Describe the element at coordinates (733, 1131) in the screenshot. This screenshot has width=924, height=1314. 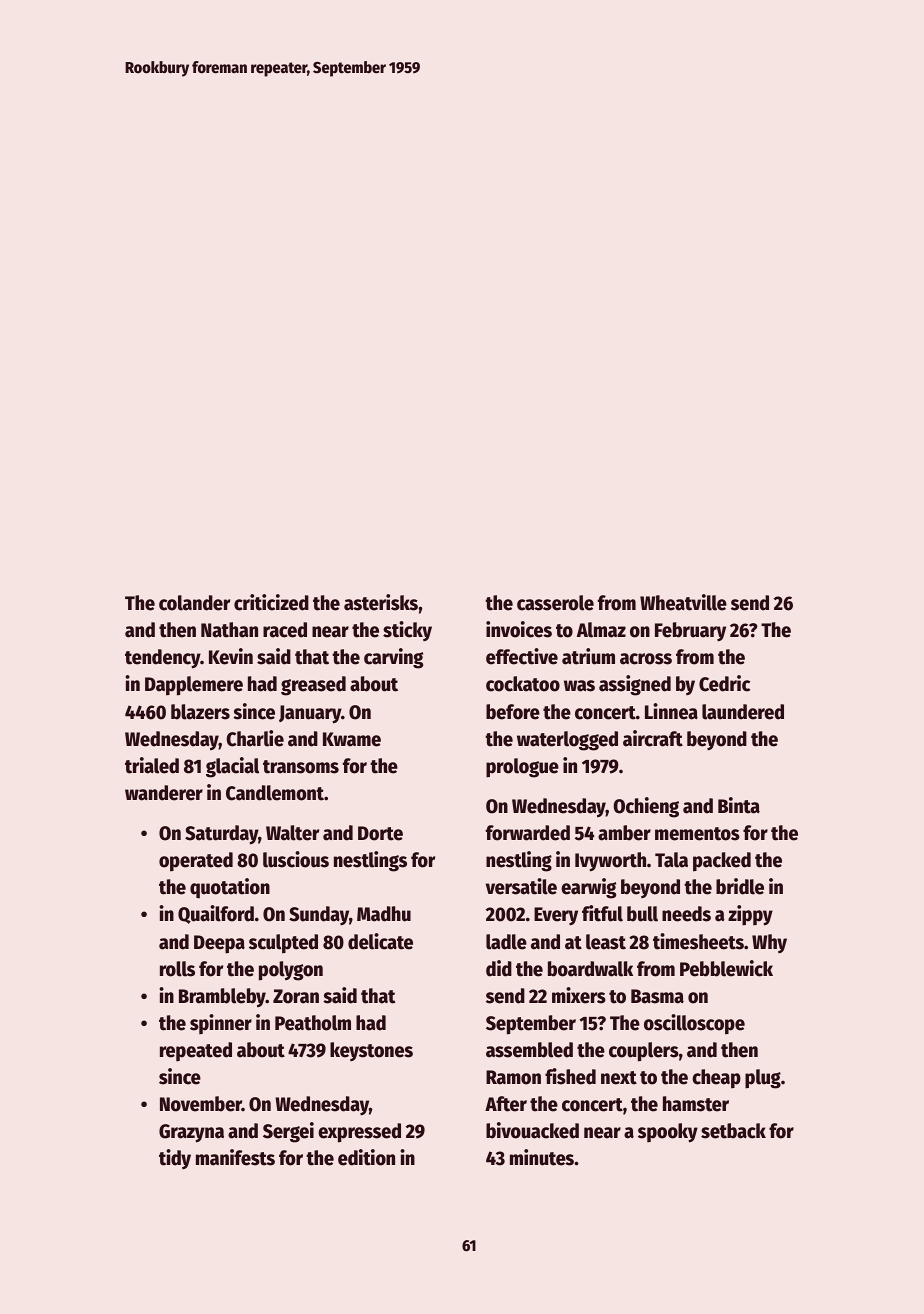
I see `setback` at that location.
